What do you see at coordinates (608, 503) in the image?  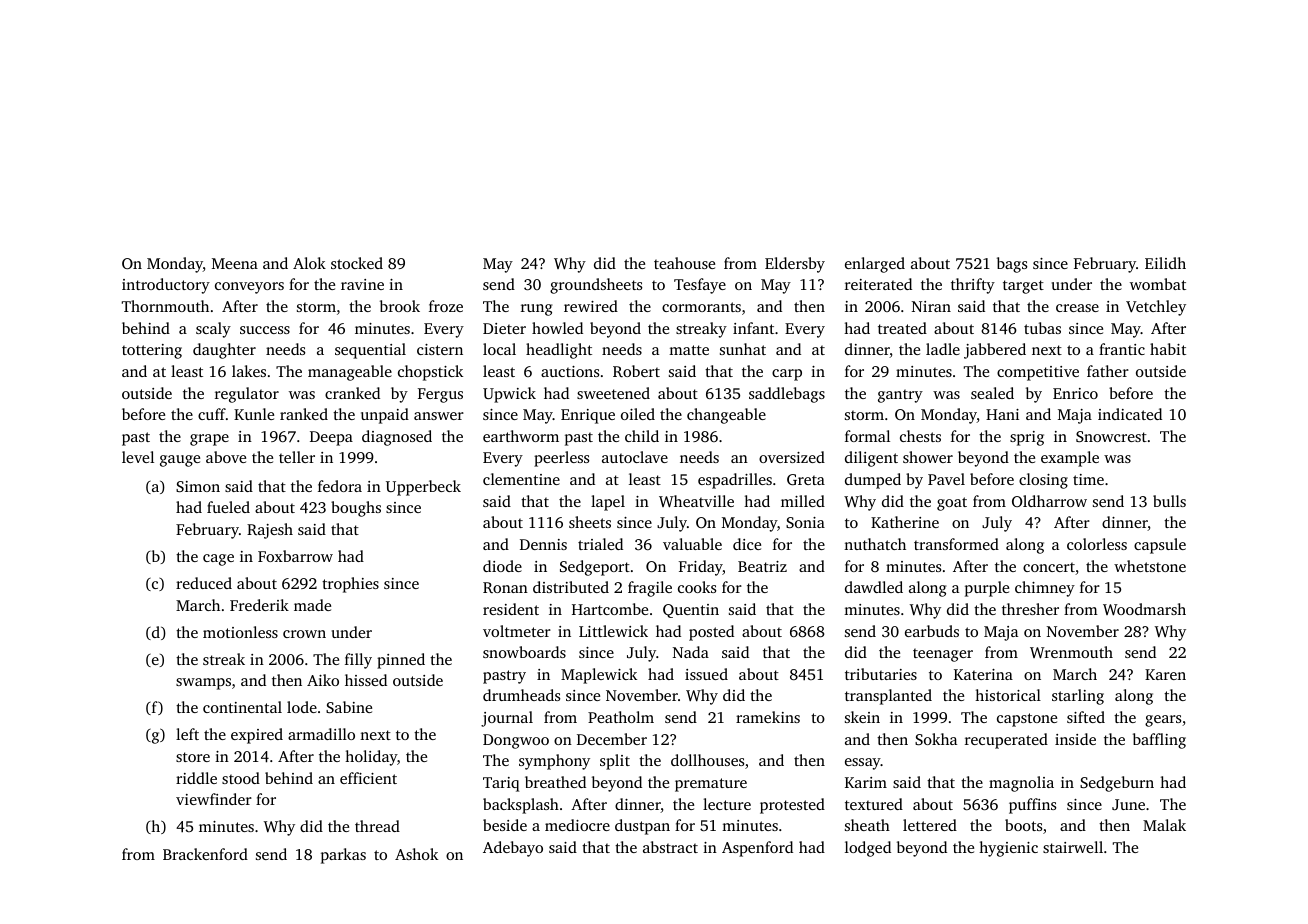 I see `lapel` at bounding box center [608, 503].
